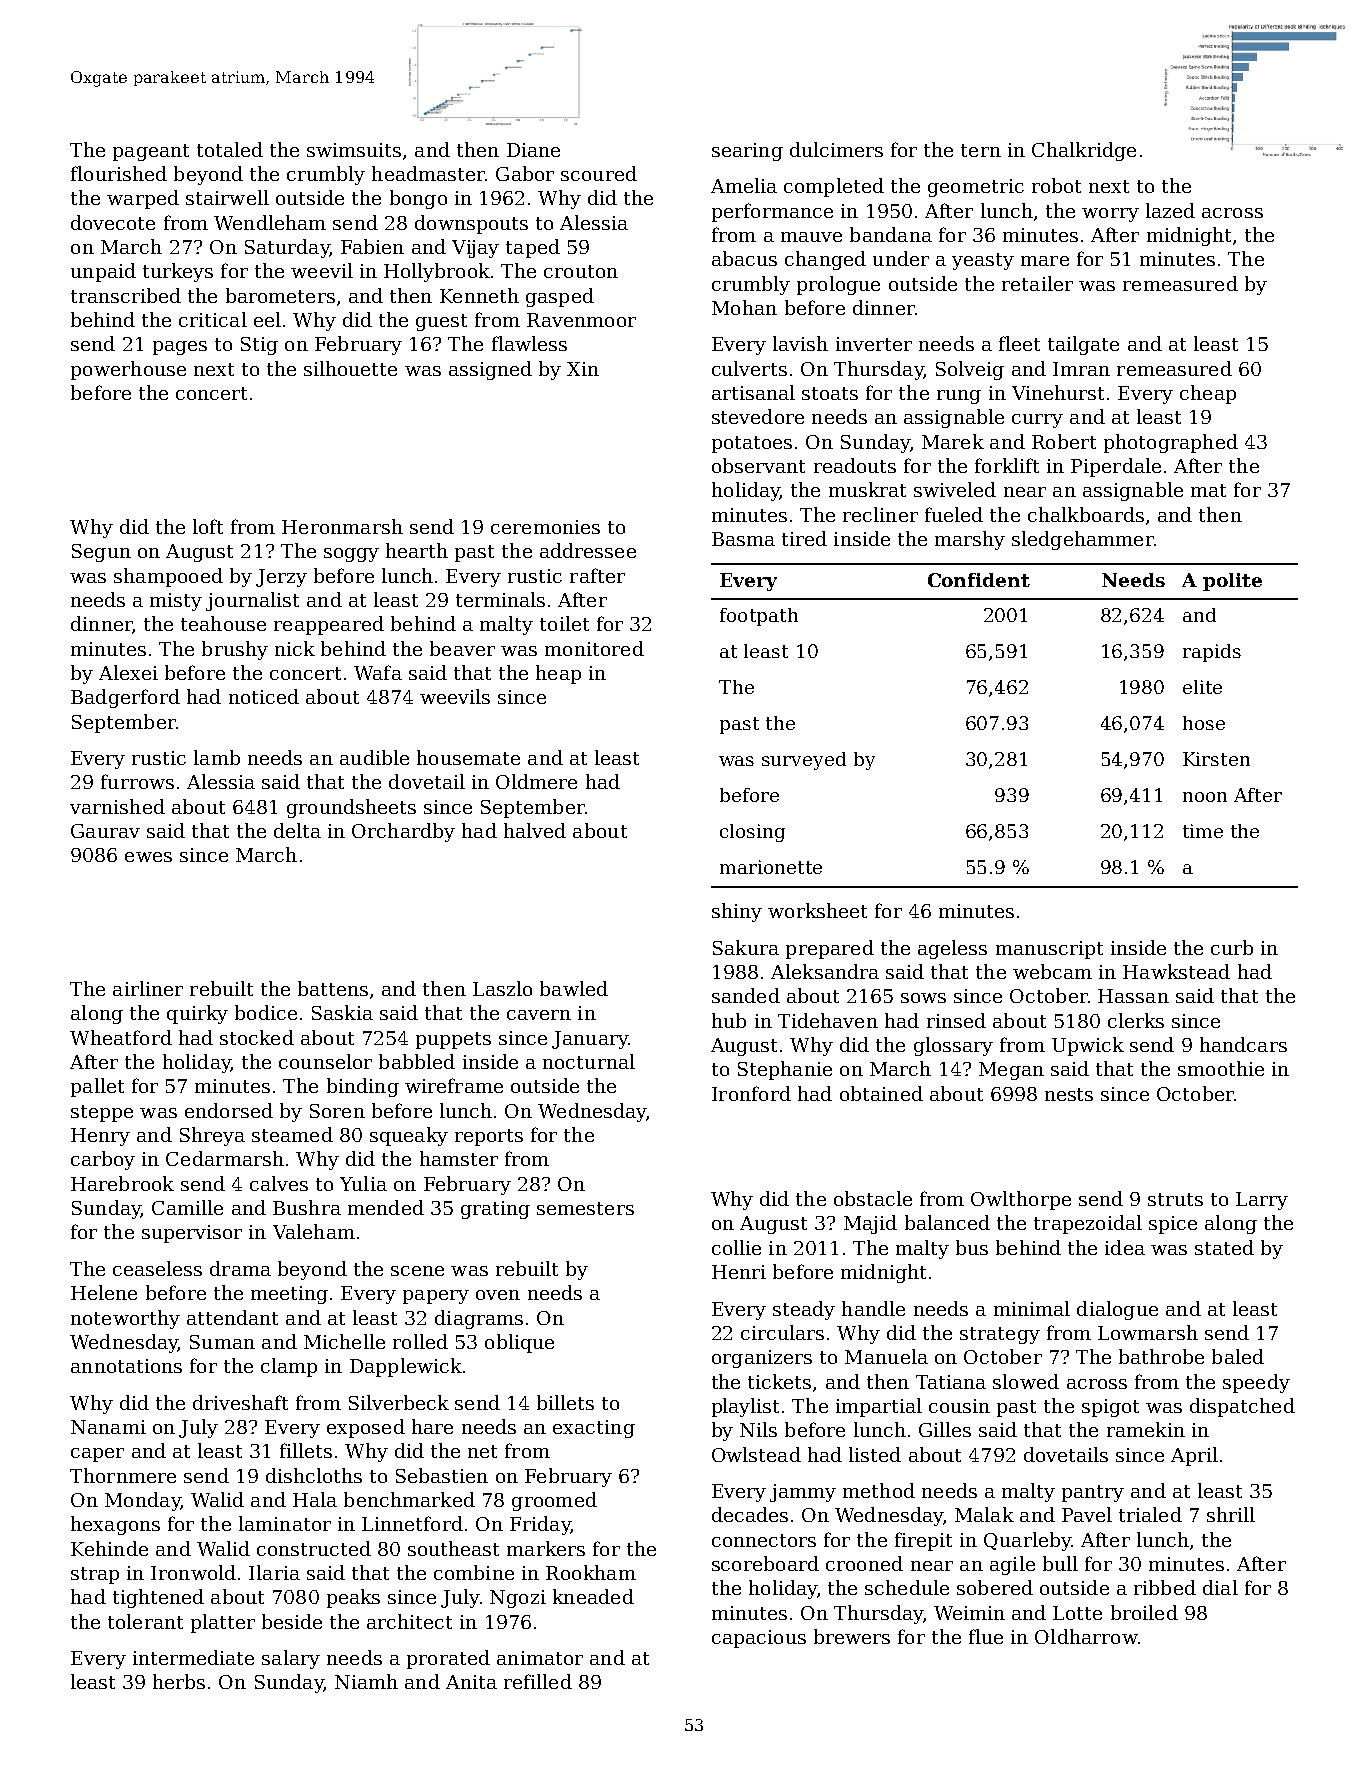 The image size is (1368, 1771). I want to click on tern, so click(981, 150).
